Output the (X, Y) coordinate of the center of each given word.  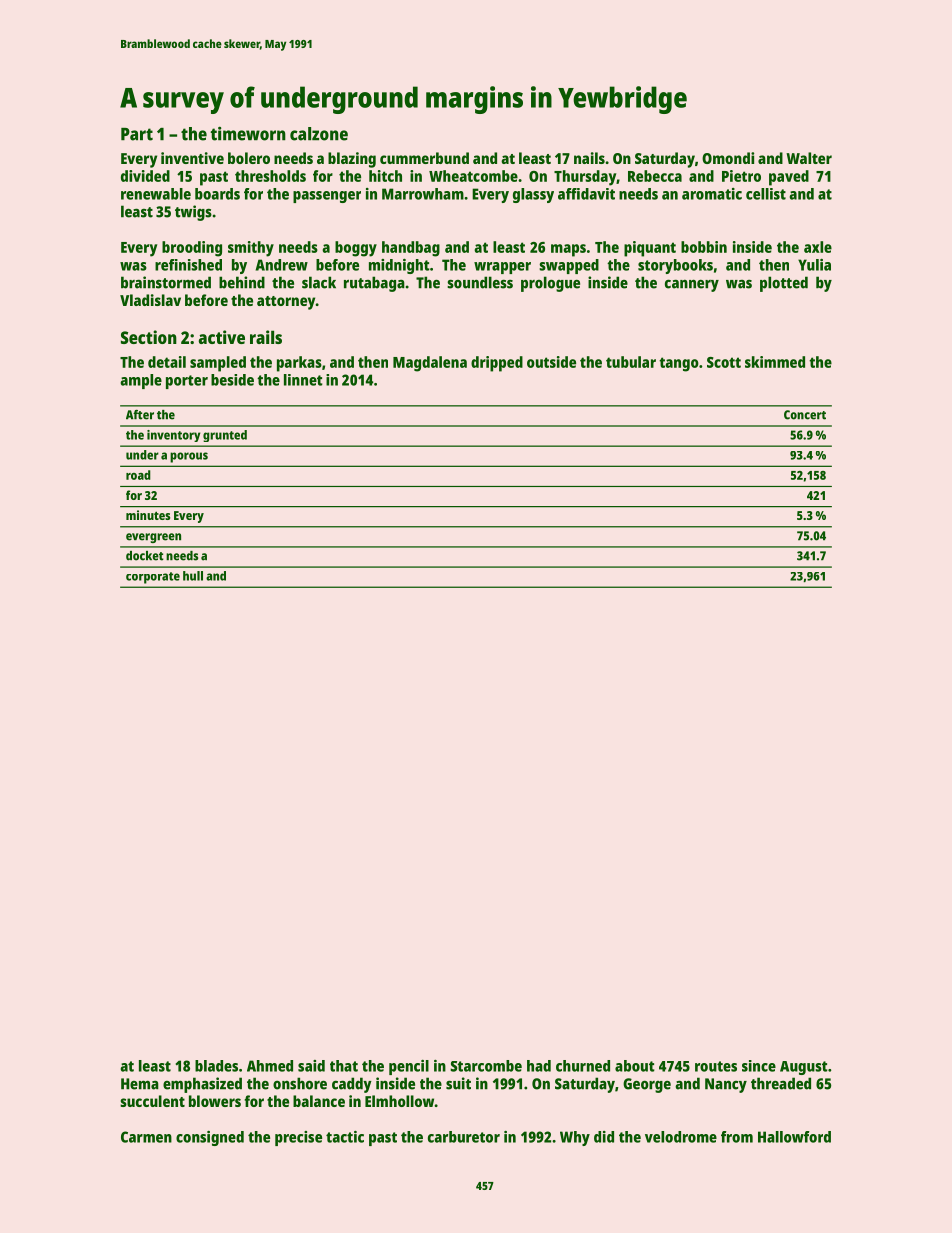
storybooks (675, 266)
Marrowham (423, 194)
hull (193, 576)
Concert (805, 415)
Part (137, 134)
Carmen (146, 1137)
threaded (781, 1083)
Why (575, 1138)
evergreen (153, 538)
